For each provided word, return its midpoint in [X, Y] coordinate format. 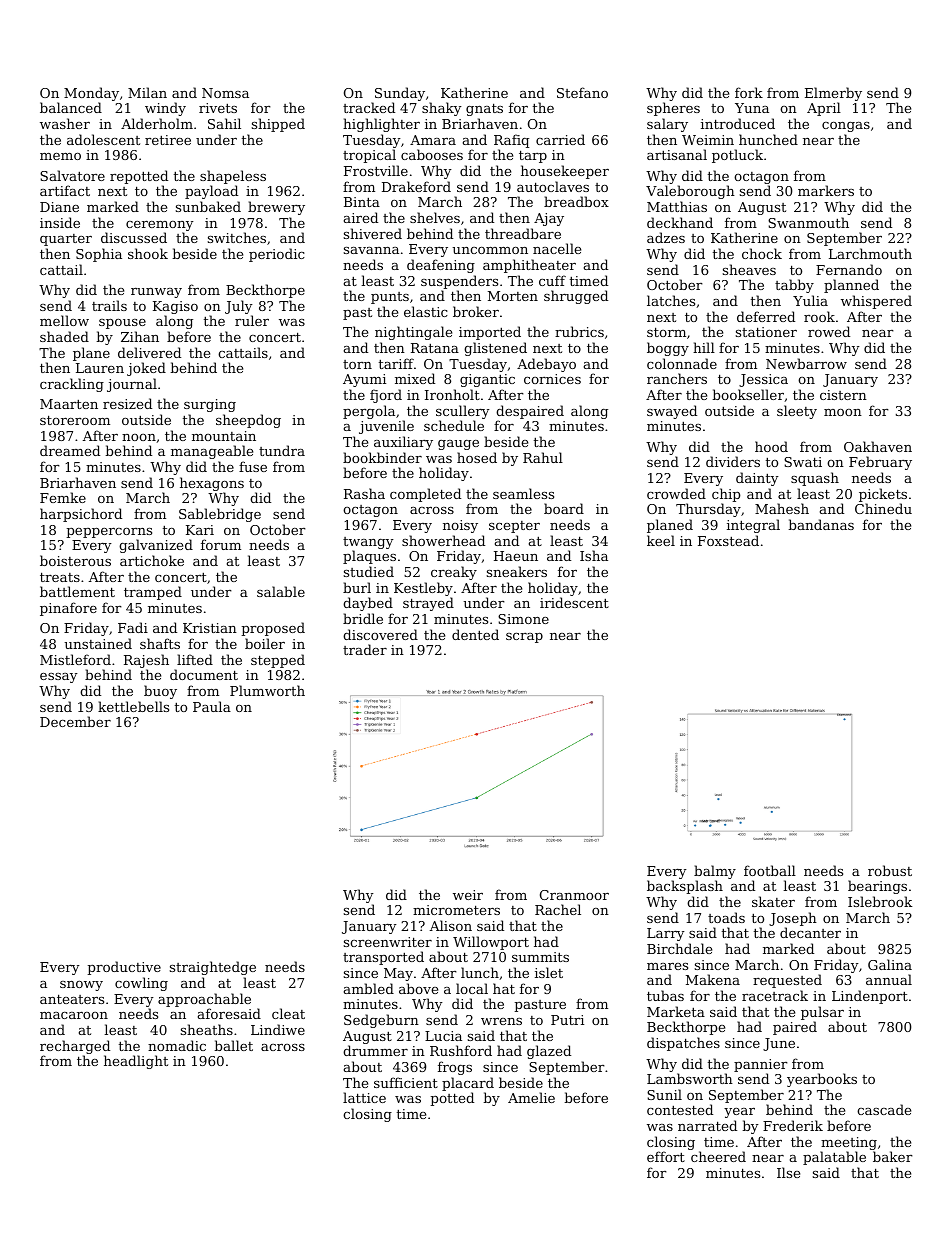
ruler [252, 320]
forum [221, 544]
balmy [715, 872]
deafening [441, 266]
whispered [876, 302]
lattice [364, 1097]
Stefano [582, 92]
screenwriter [388, 942]
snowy [81, 986]
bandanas [821, 524]
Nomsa [225, 93]
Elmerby [833, 94]
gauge [458, 445]
